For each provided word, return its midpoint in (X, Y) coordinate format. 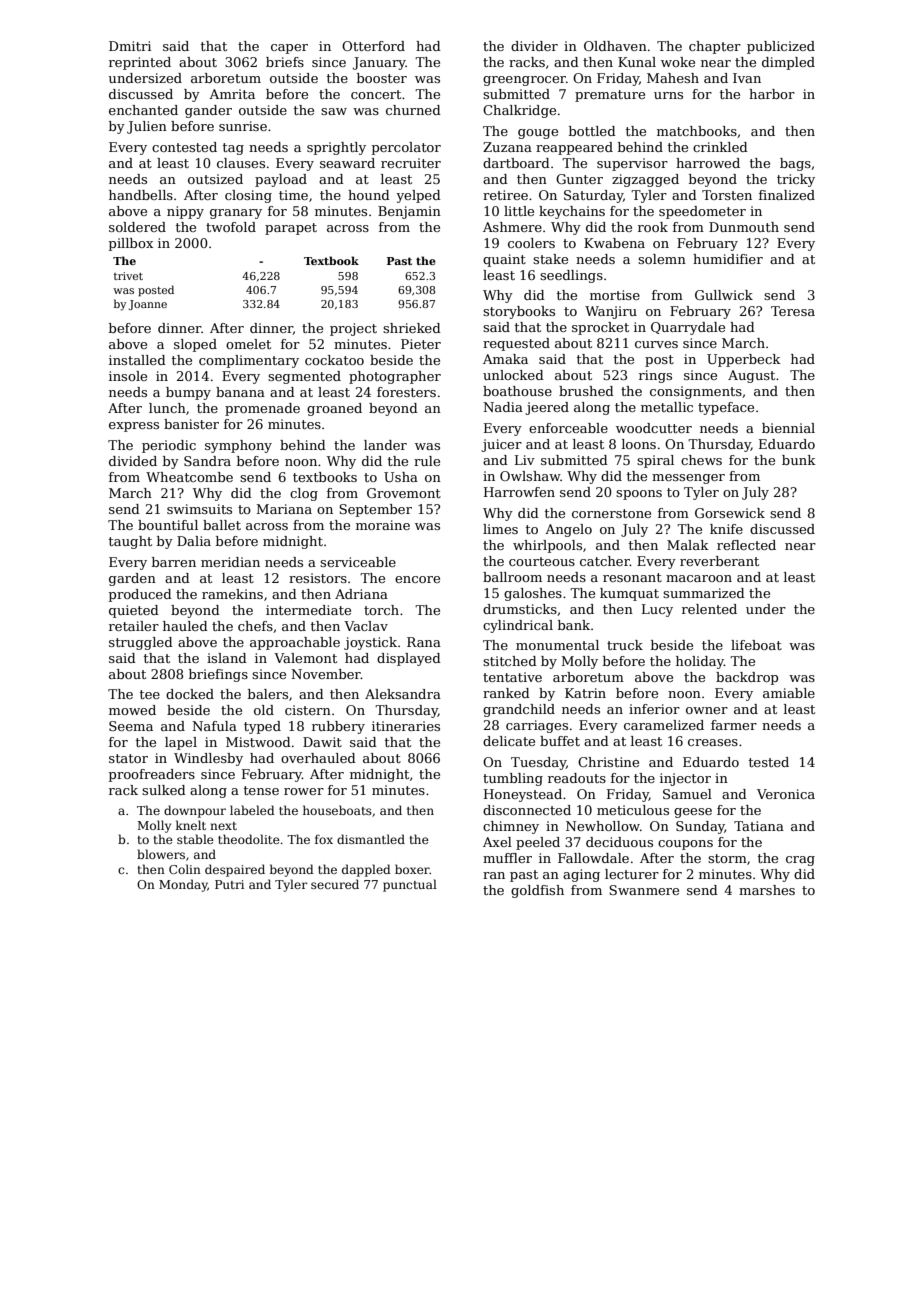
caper (289, 49)
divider (534, 46)
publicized (781, 47)
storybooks (519, 312)
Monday (183, 885)
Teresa (793, 311)
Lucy (657, 610)
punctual (410, 885)
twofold (231, 227)
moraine (383, 525)
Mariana (284, 509)
